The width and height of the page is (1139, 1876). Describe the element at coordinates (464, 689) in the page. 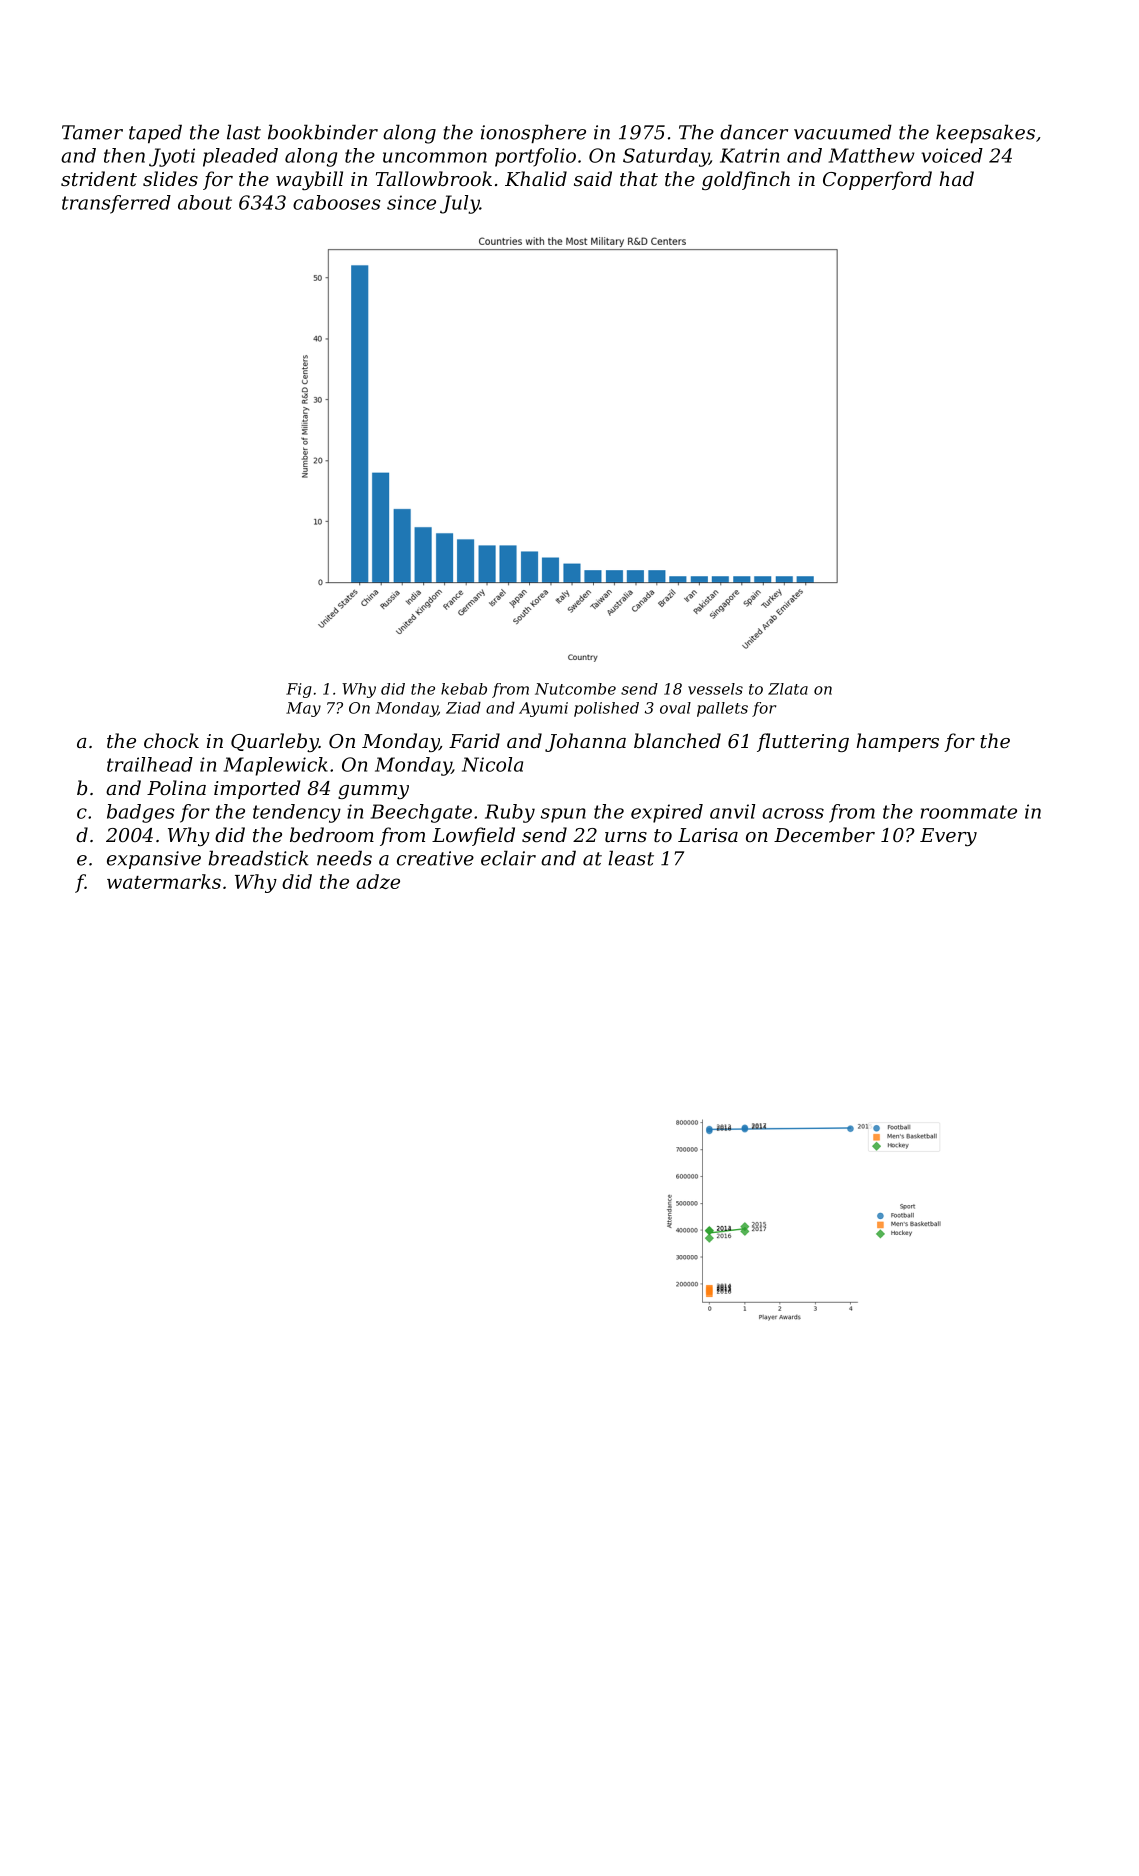

I see `kebab` at that location.
